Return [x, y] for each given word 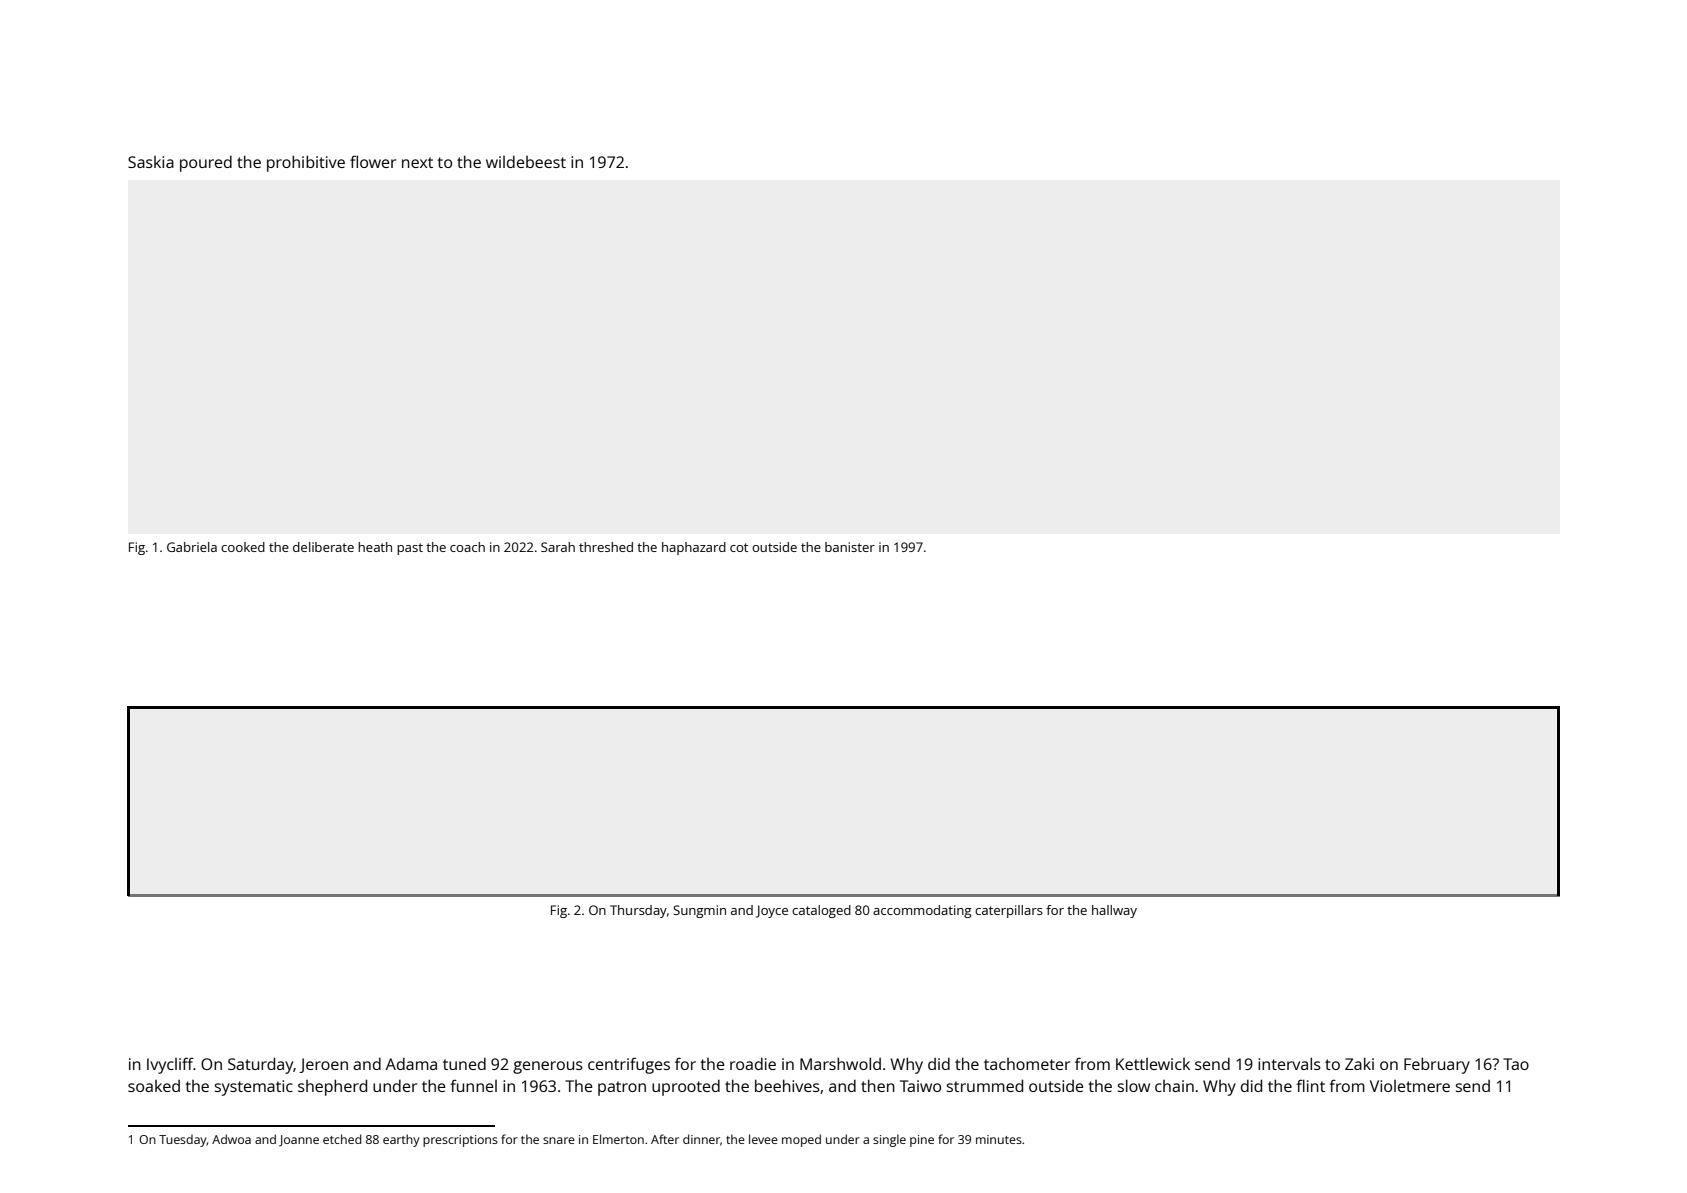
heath [375, 547]
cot [739, 547]
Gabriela [192, 547]
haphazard [694, 548]
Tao [1516, 1064]
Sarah [558, 547]
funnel [473, 1085]
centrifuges [629, 1065]
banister [850, 547]
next [417, 162]
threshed [606, 547]
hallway [1114, 911]
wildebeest [526, 161]
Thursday [638, 911]
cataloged [821, 911]
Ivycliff [170, 1065]
